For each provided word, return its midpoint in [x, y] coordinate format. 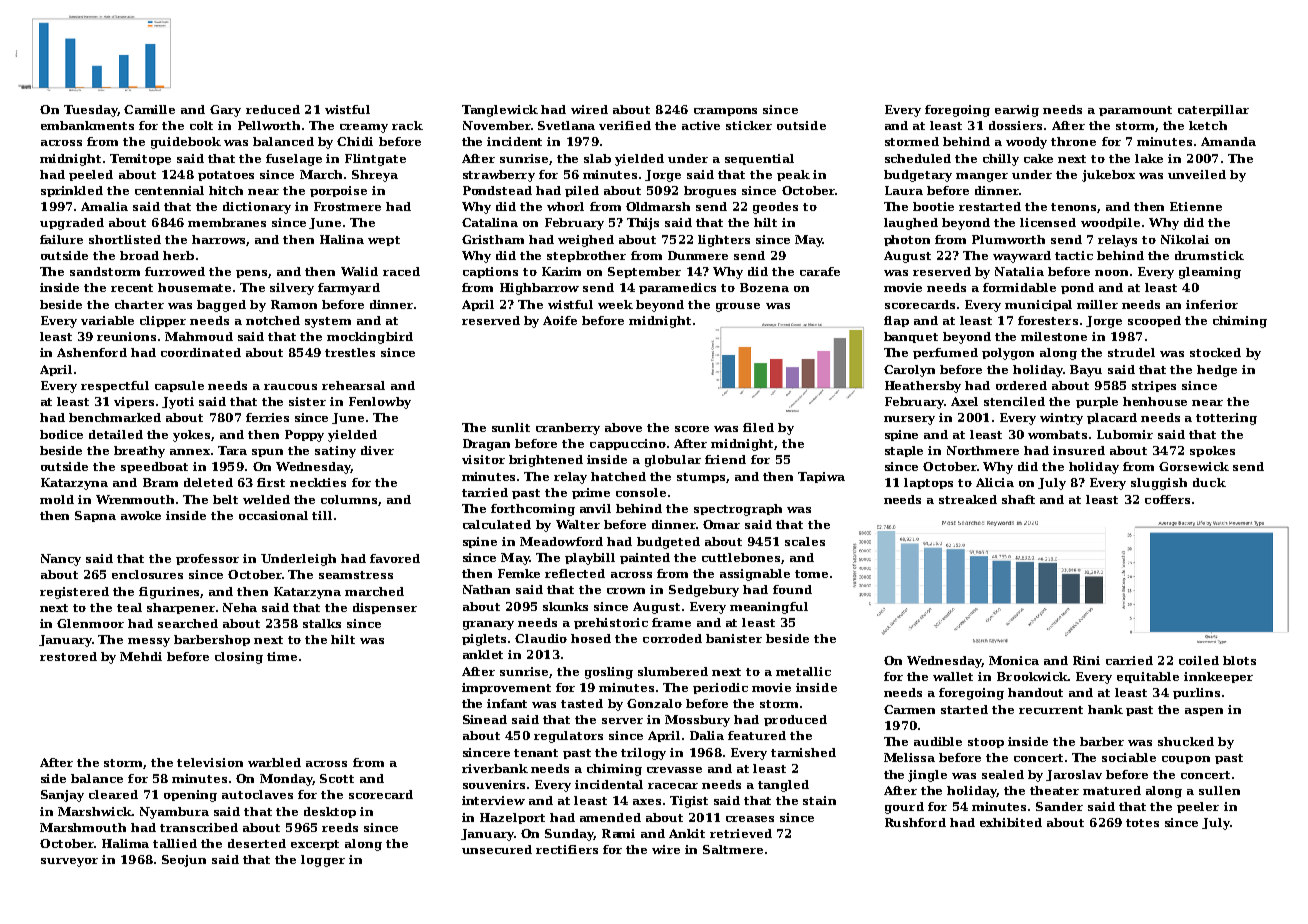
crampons [725, 112]
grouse [738, 307]
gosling [609, 673]
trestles [350, 352]
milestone [1054, 336]
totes [1142, 823]
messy [149, 642]
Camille [149, 109]
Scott [337, 778]
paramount [1135, 111]
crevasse [674, 770]
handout [1035, 692]
